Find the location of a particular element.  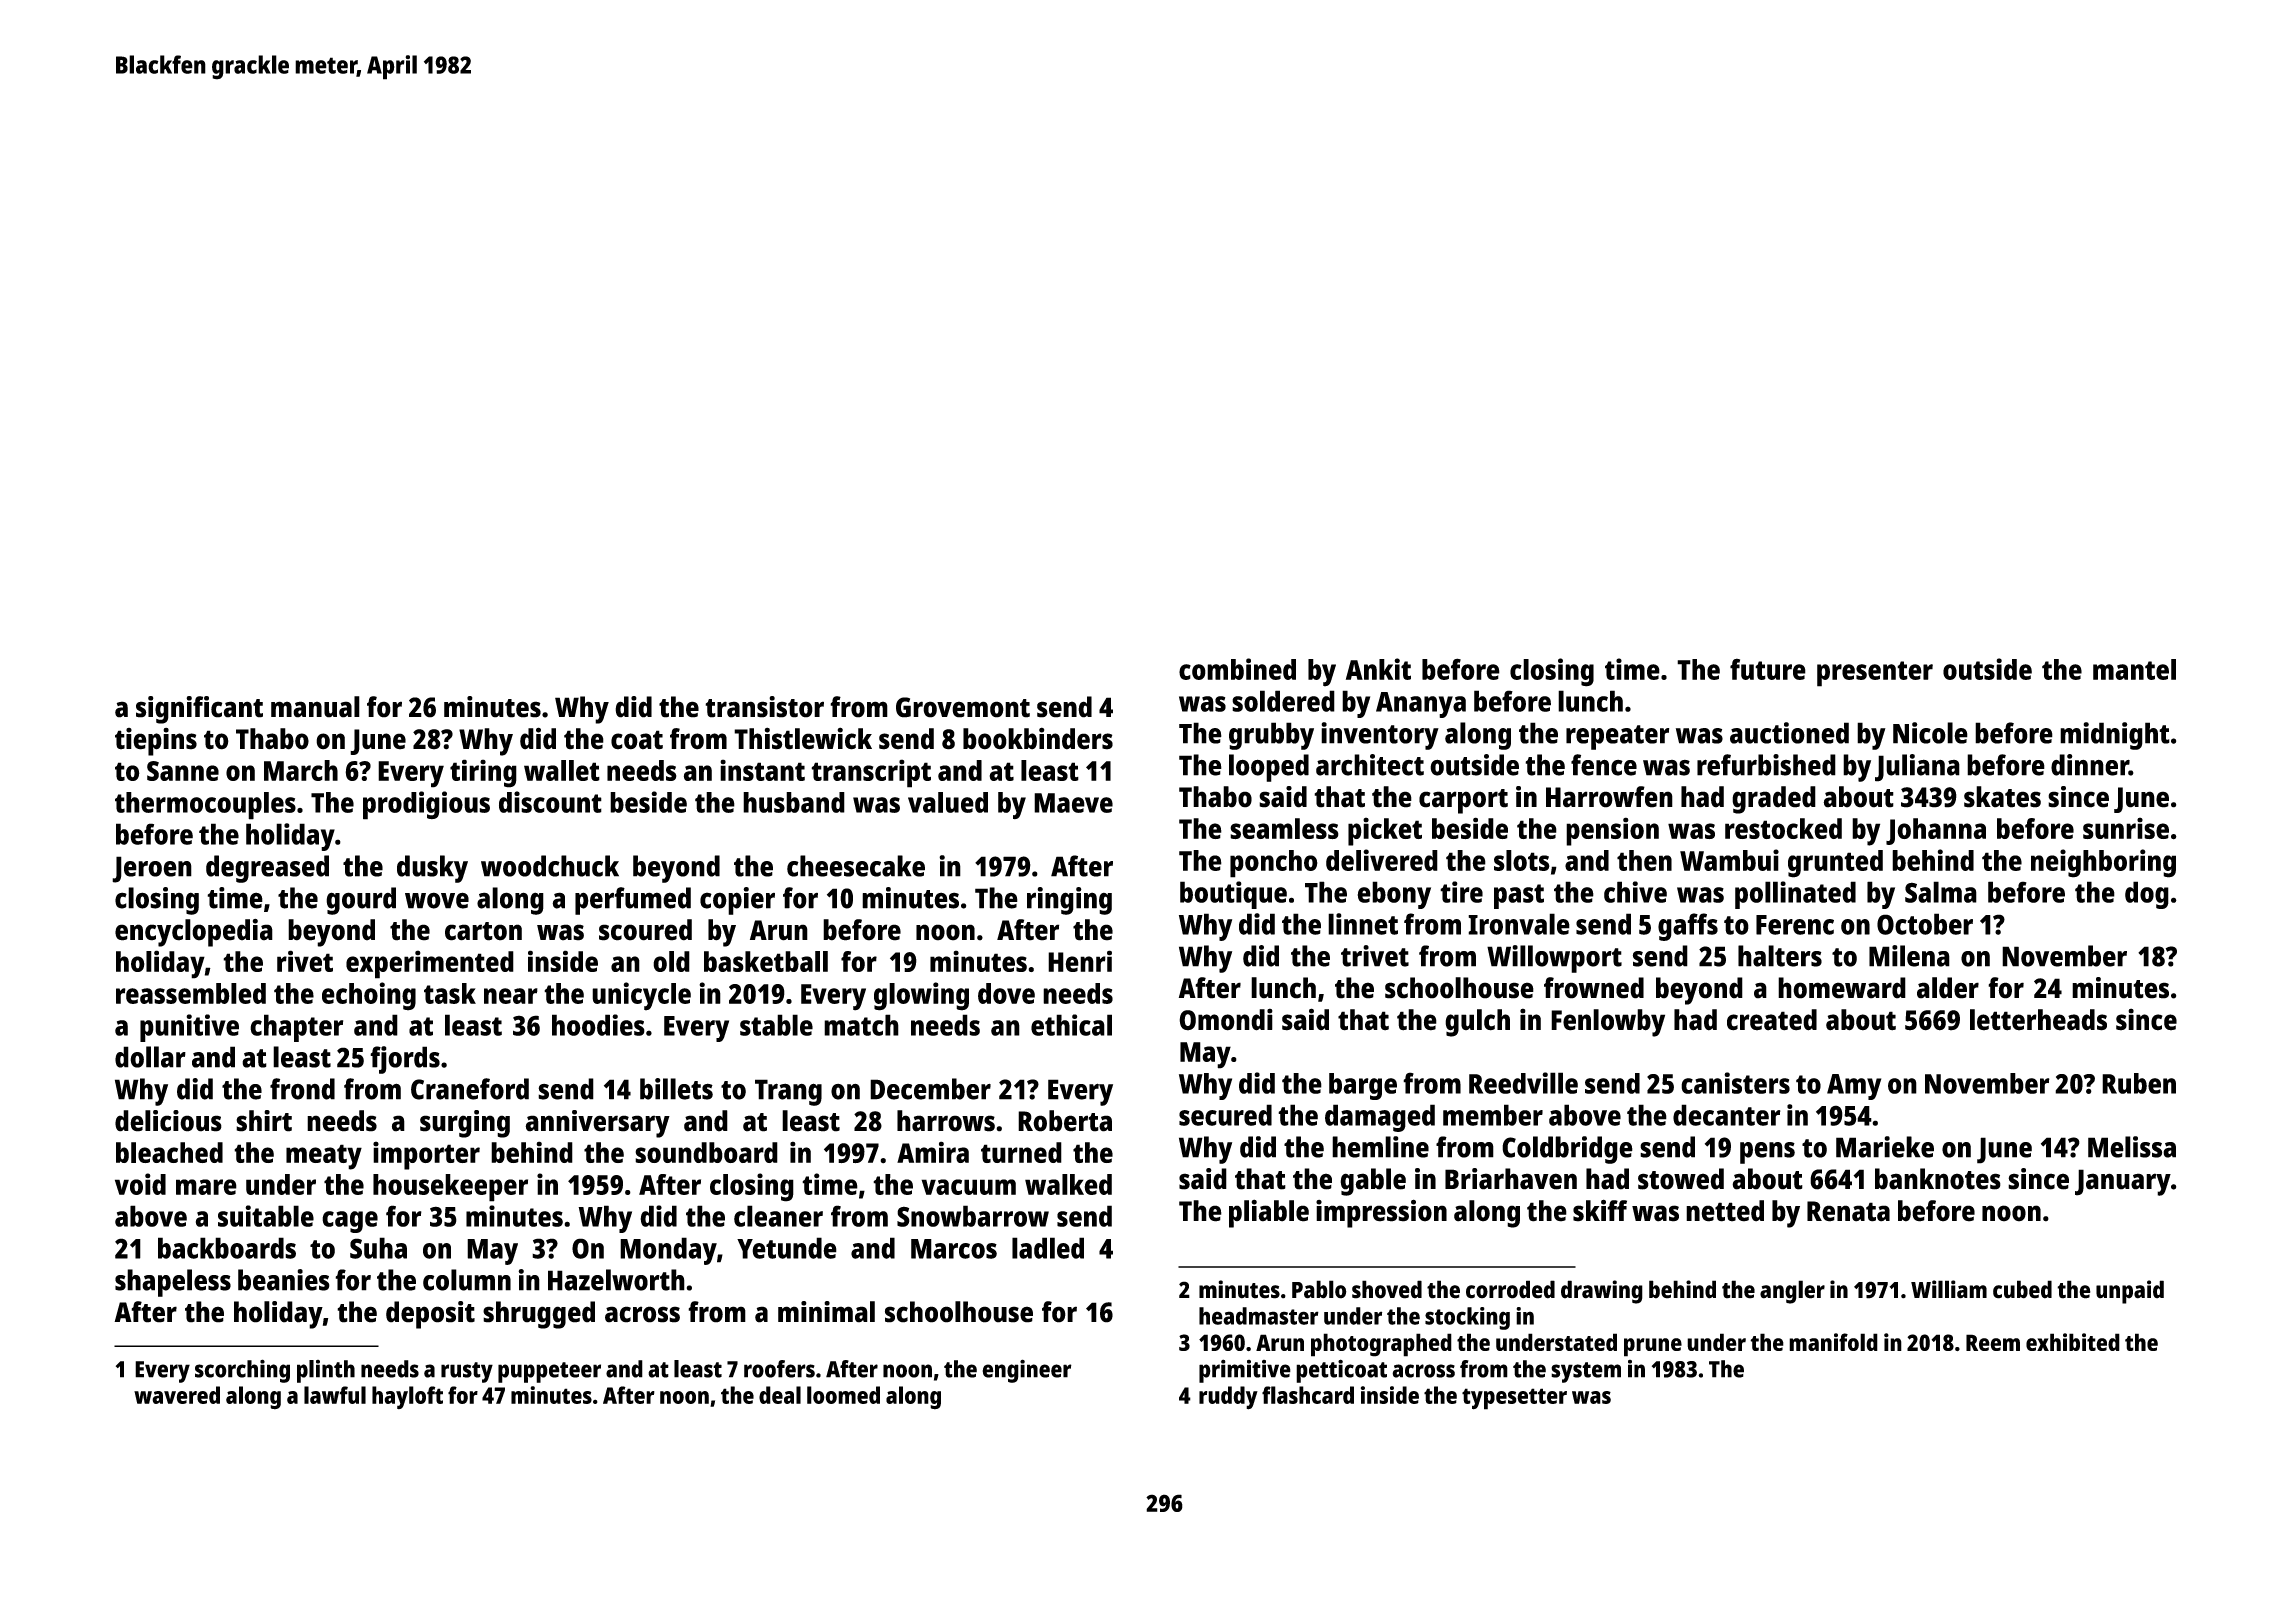

Roberta is located at coordinates (1065, 1121).
